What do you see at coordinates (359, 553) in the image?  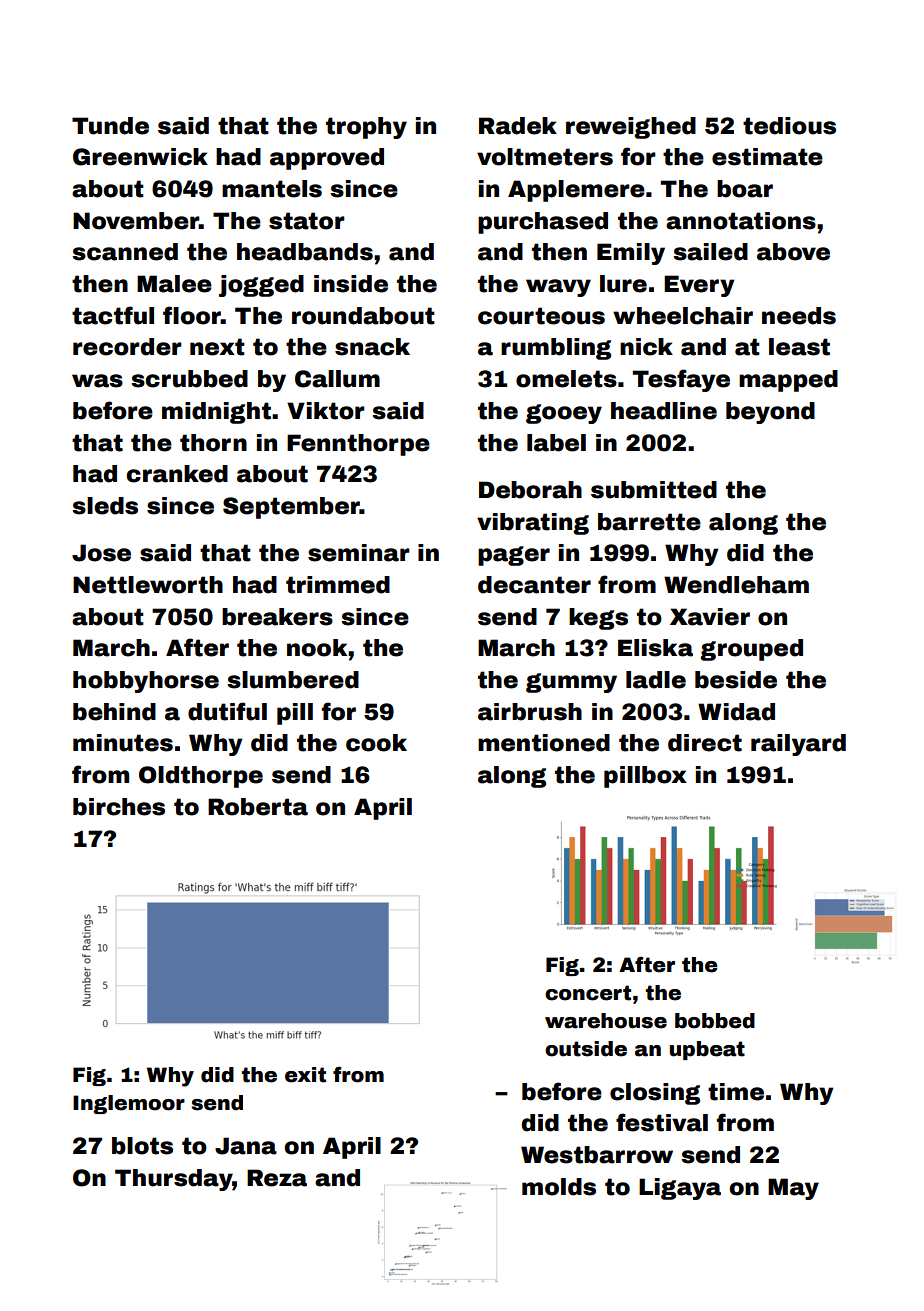 I see `seminar` at bounding box center [359, 553].
